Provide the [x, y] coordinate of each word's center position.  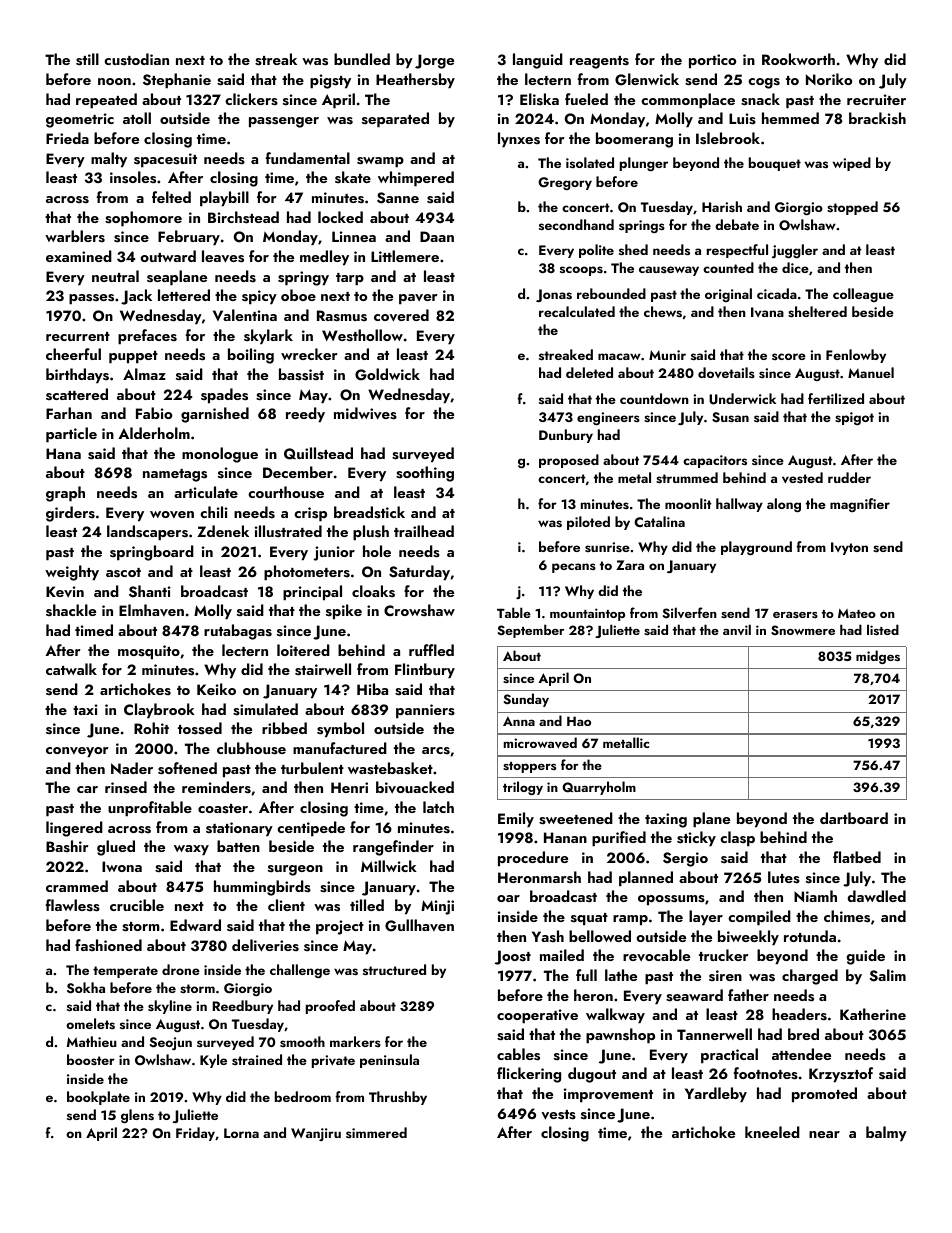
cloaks [373, 591]
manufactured [340, 748]
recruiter [876, 99]
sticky [696, 839]
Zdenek [223, 531]
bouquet [775, 164]
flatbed [857, 857]
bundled [362, 59]
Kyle [213, 1061]
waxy [191, 850]
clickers [251, 99]
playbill [224, 199]
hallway [739, 505]
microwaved [540, 743]
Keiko [216, 689]
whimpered [416, 179]
